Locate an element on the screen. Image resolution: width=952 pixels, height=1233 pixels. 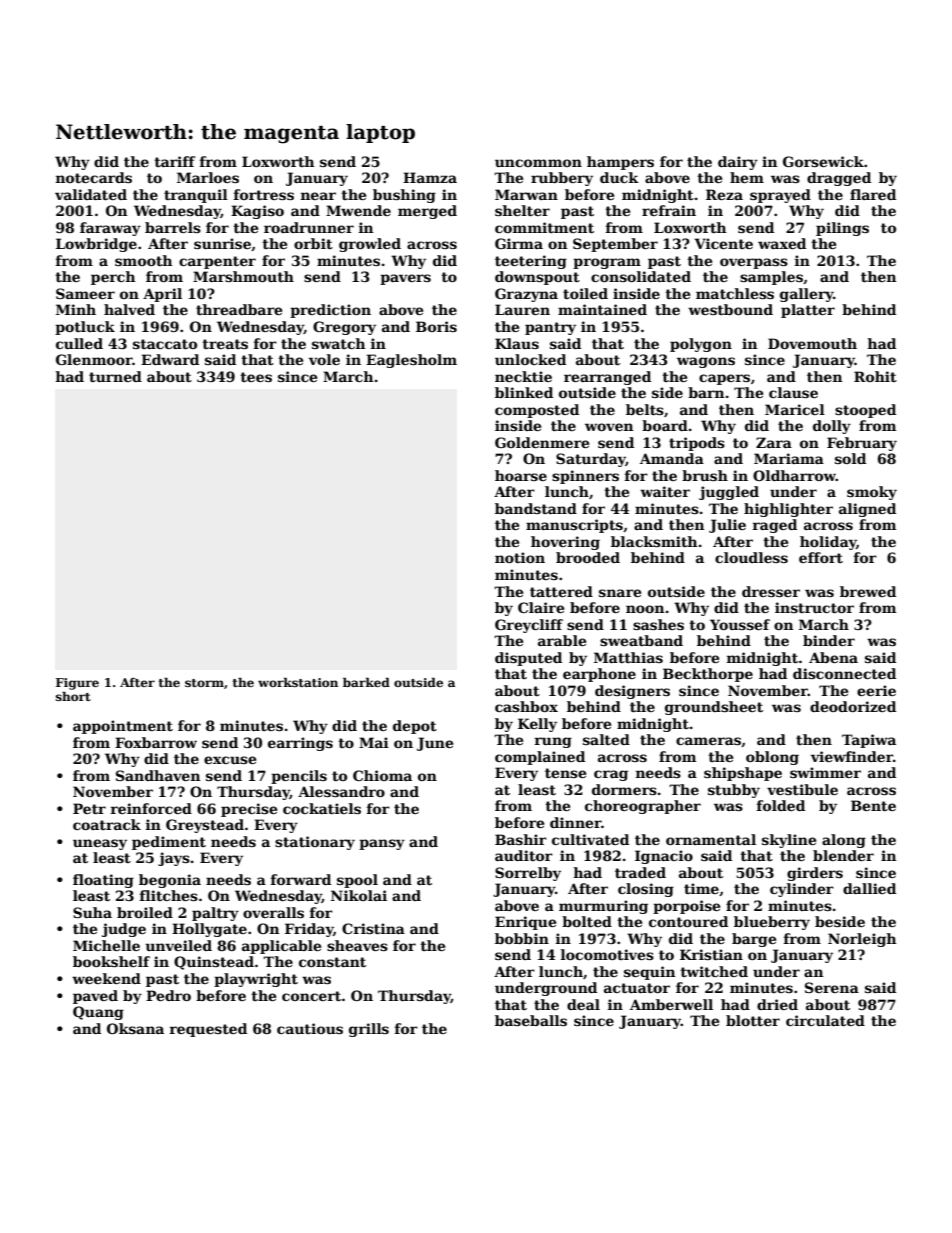
dolly is located at coordinates (832, 427).
